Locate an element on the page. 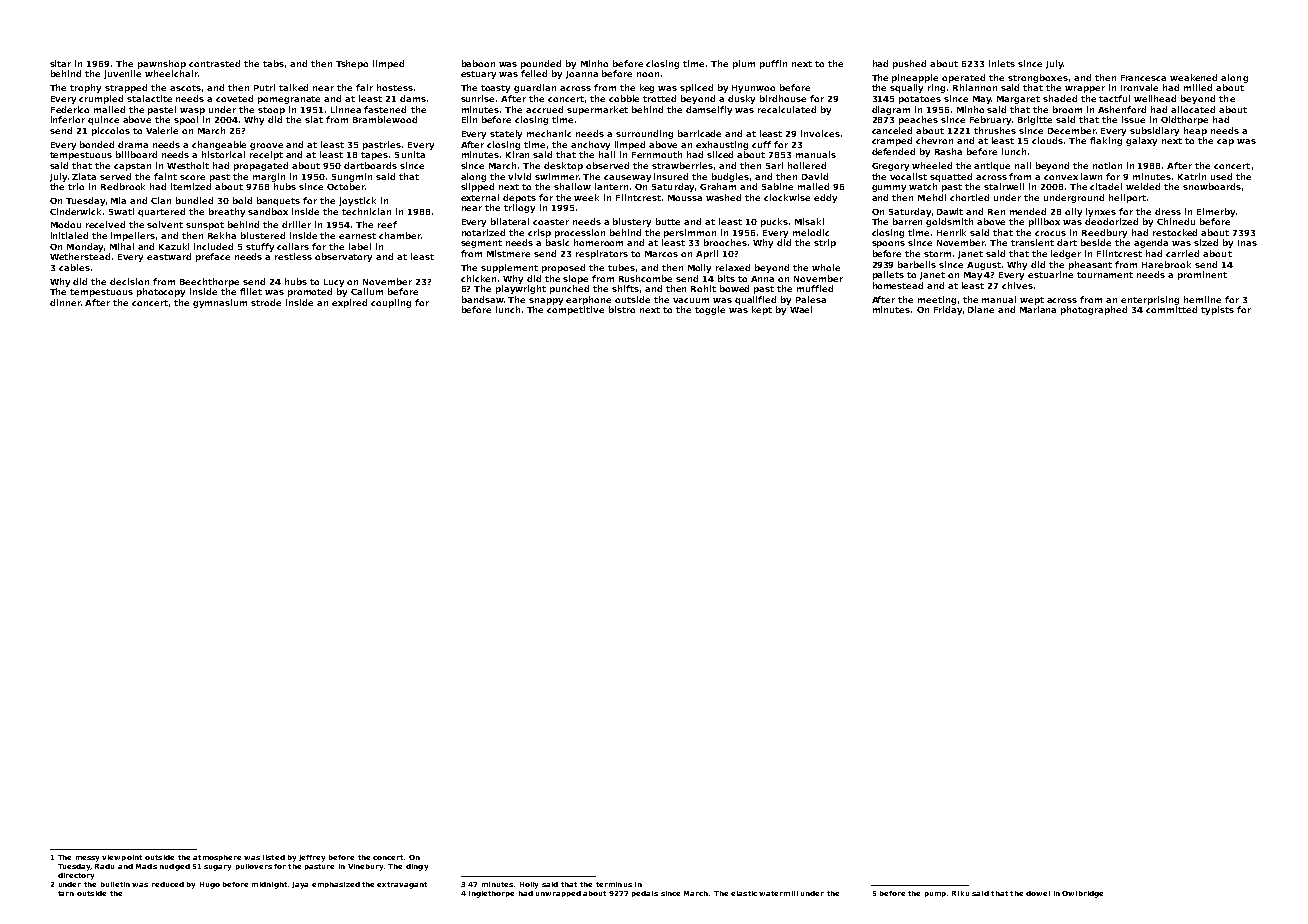 The height and width of the image is (924, 1308). groove is located at coordinates (266, 146).
